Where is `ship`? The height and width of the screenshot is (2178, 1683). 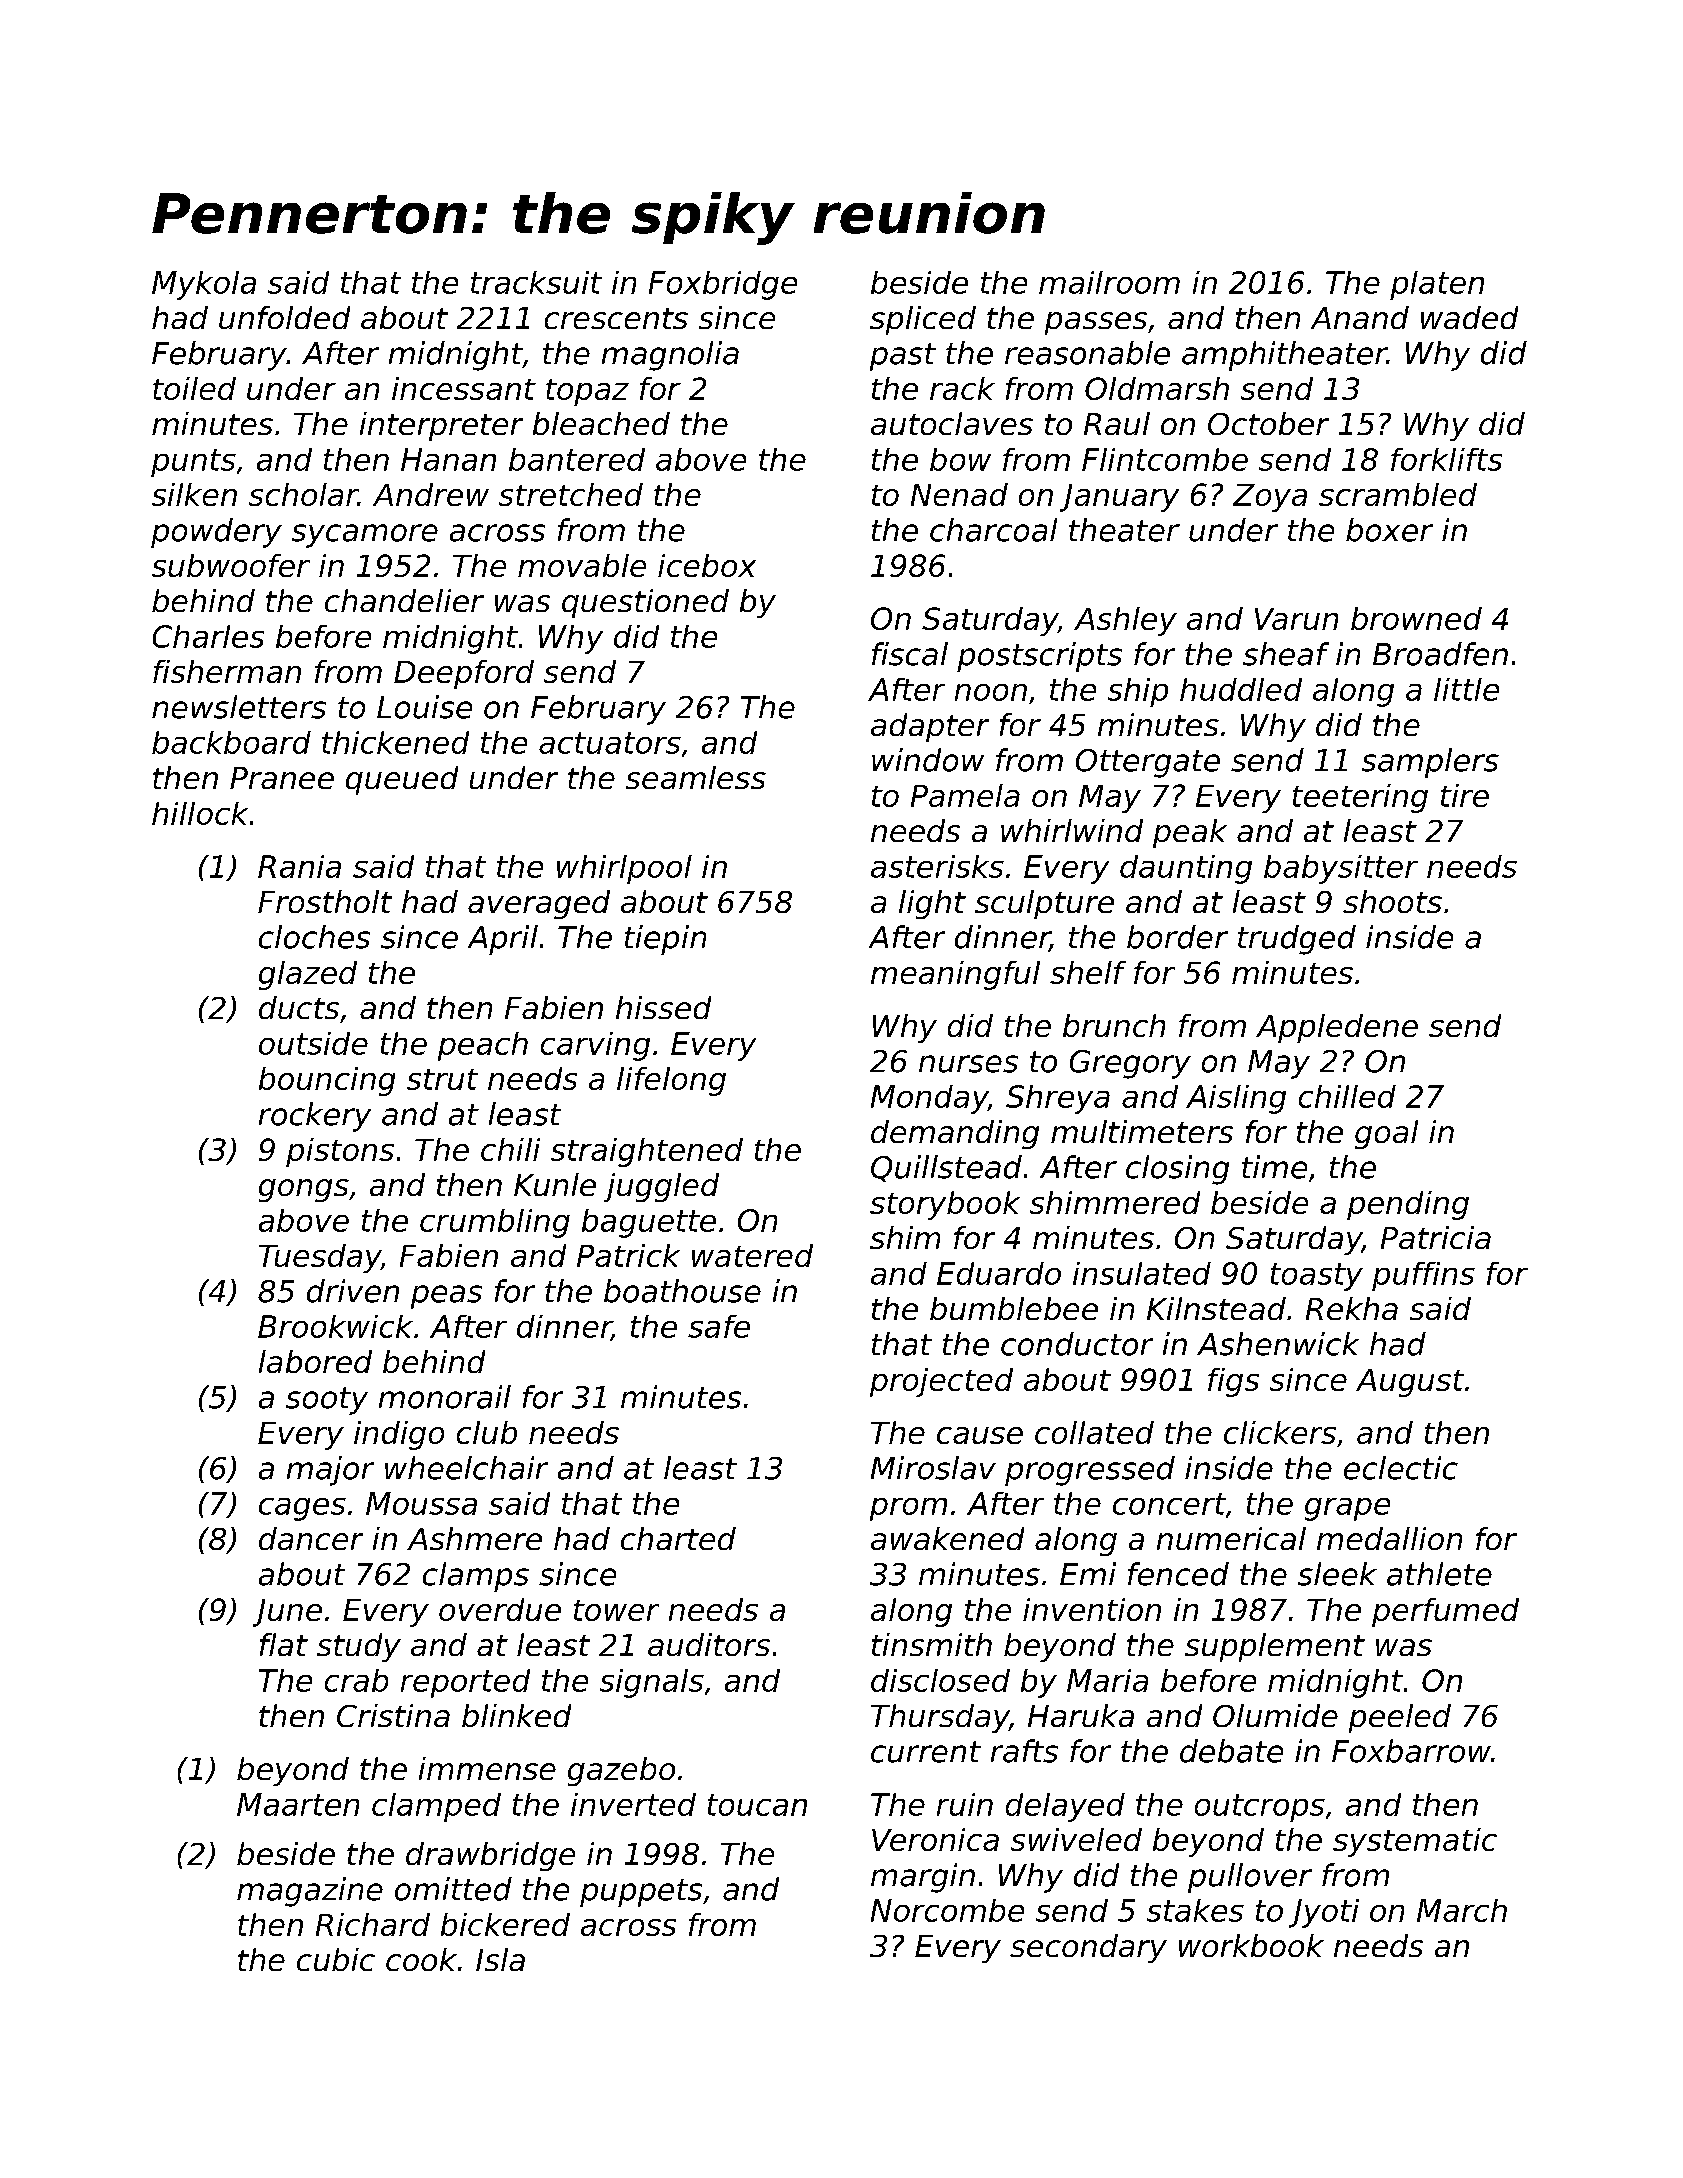
ship is located at coordinates (1138, 692).
